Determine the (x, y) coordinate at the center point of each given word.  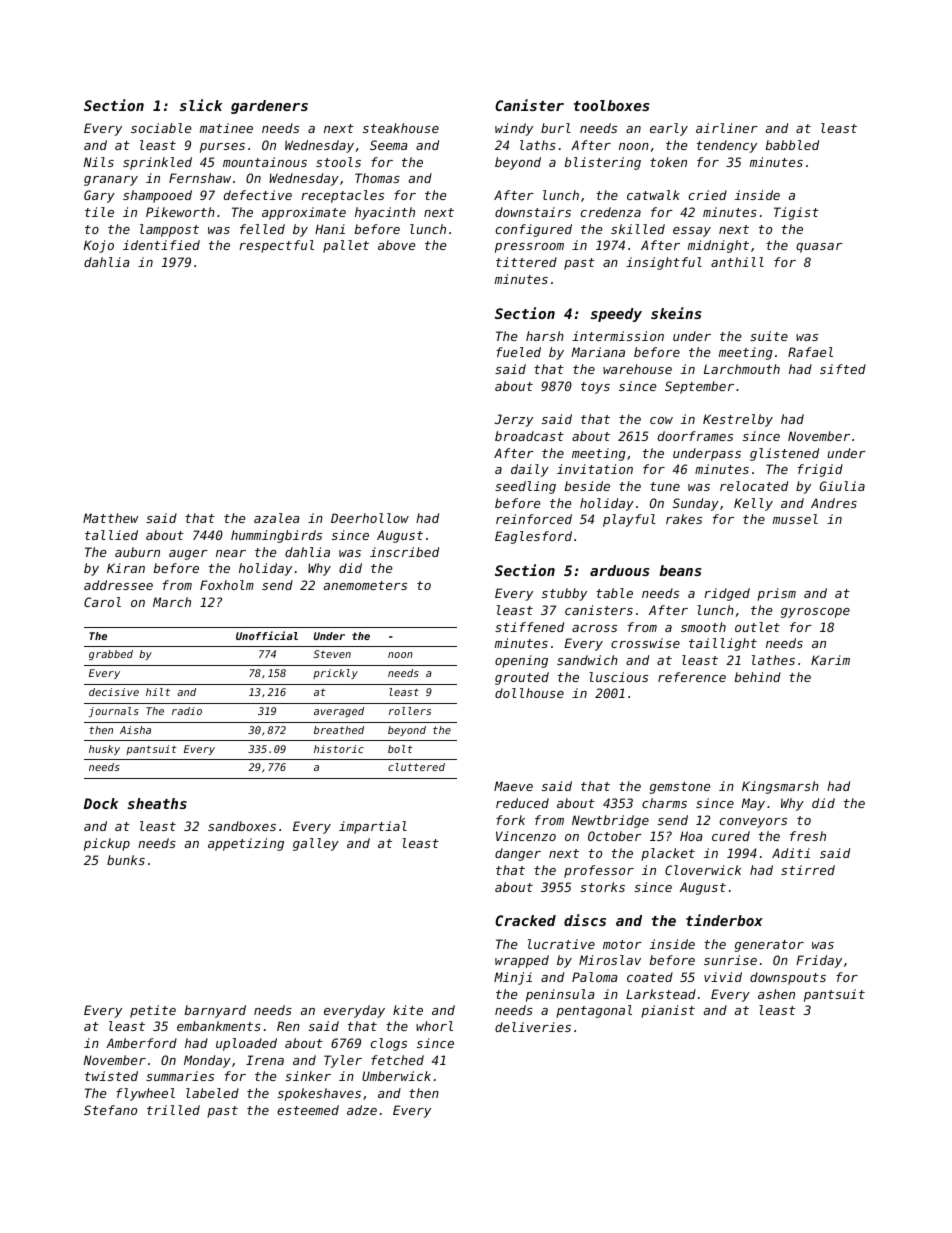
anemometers (365, 585)
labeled (212, 1093)
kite (408, 1010)
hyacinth (385, 213)
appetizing (246, 844)
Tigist (796, 213)
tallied (111, 535)
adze (362, 1110)
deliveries (533, 1027)
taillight (723, 644)
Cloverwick (703, 870)
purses (222, 148)
